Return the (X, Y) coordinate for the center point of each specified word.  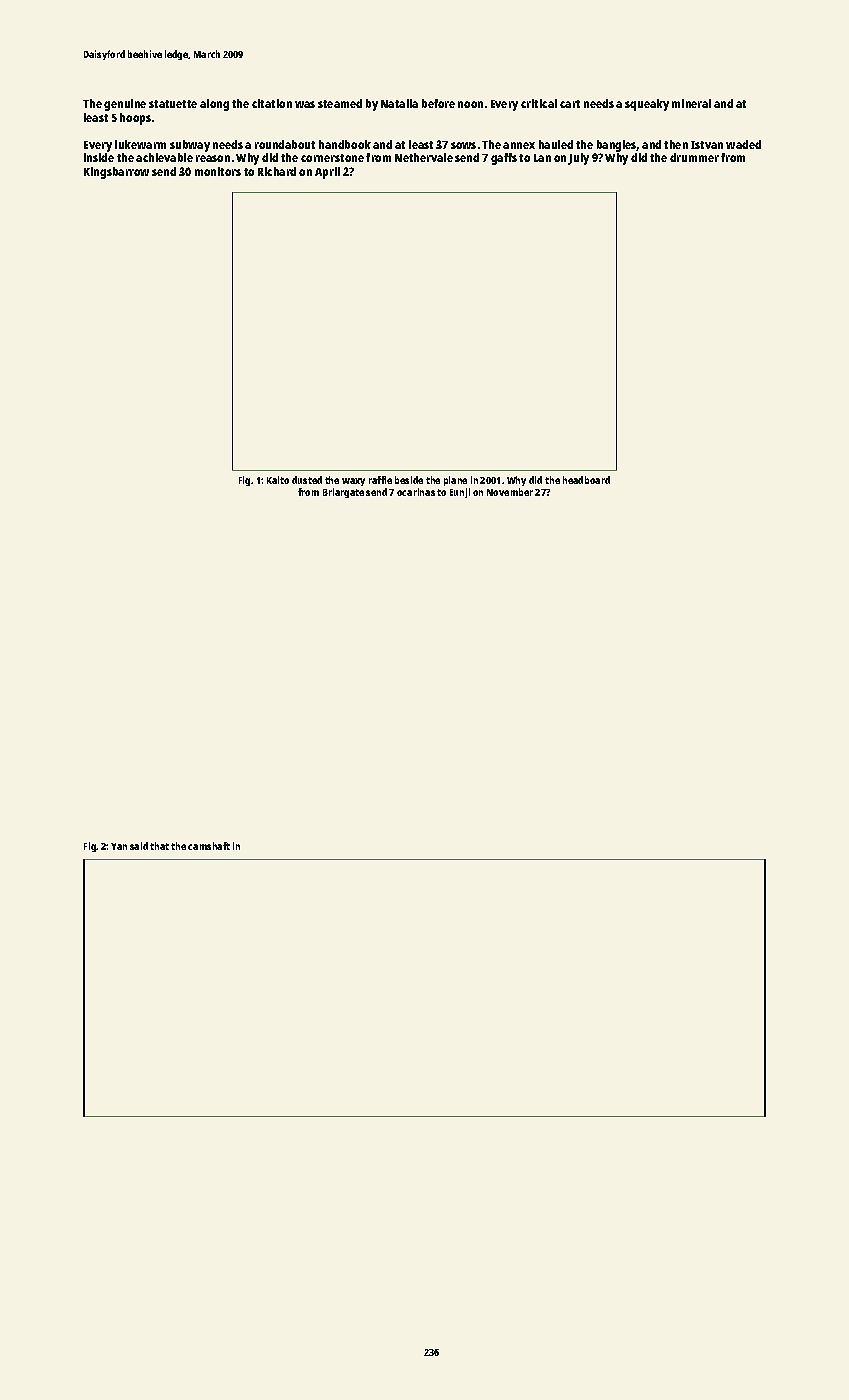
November (510, 492)
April (327, 173)
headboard (586, 480)
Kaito (278, 480)
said (139, 846)
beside (409, 480)
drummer (694, 157)
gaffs (504, 159)
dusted (307, 480)
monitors (218, 171)
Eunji (460, 493)
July (578, 159)
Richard (277, 171)
